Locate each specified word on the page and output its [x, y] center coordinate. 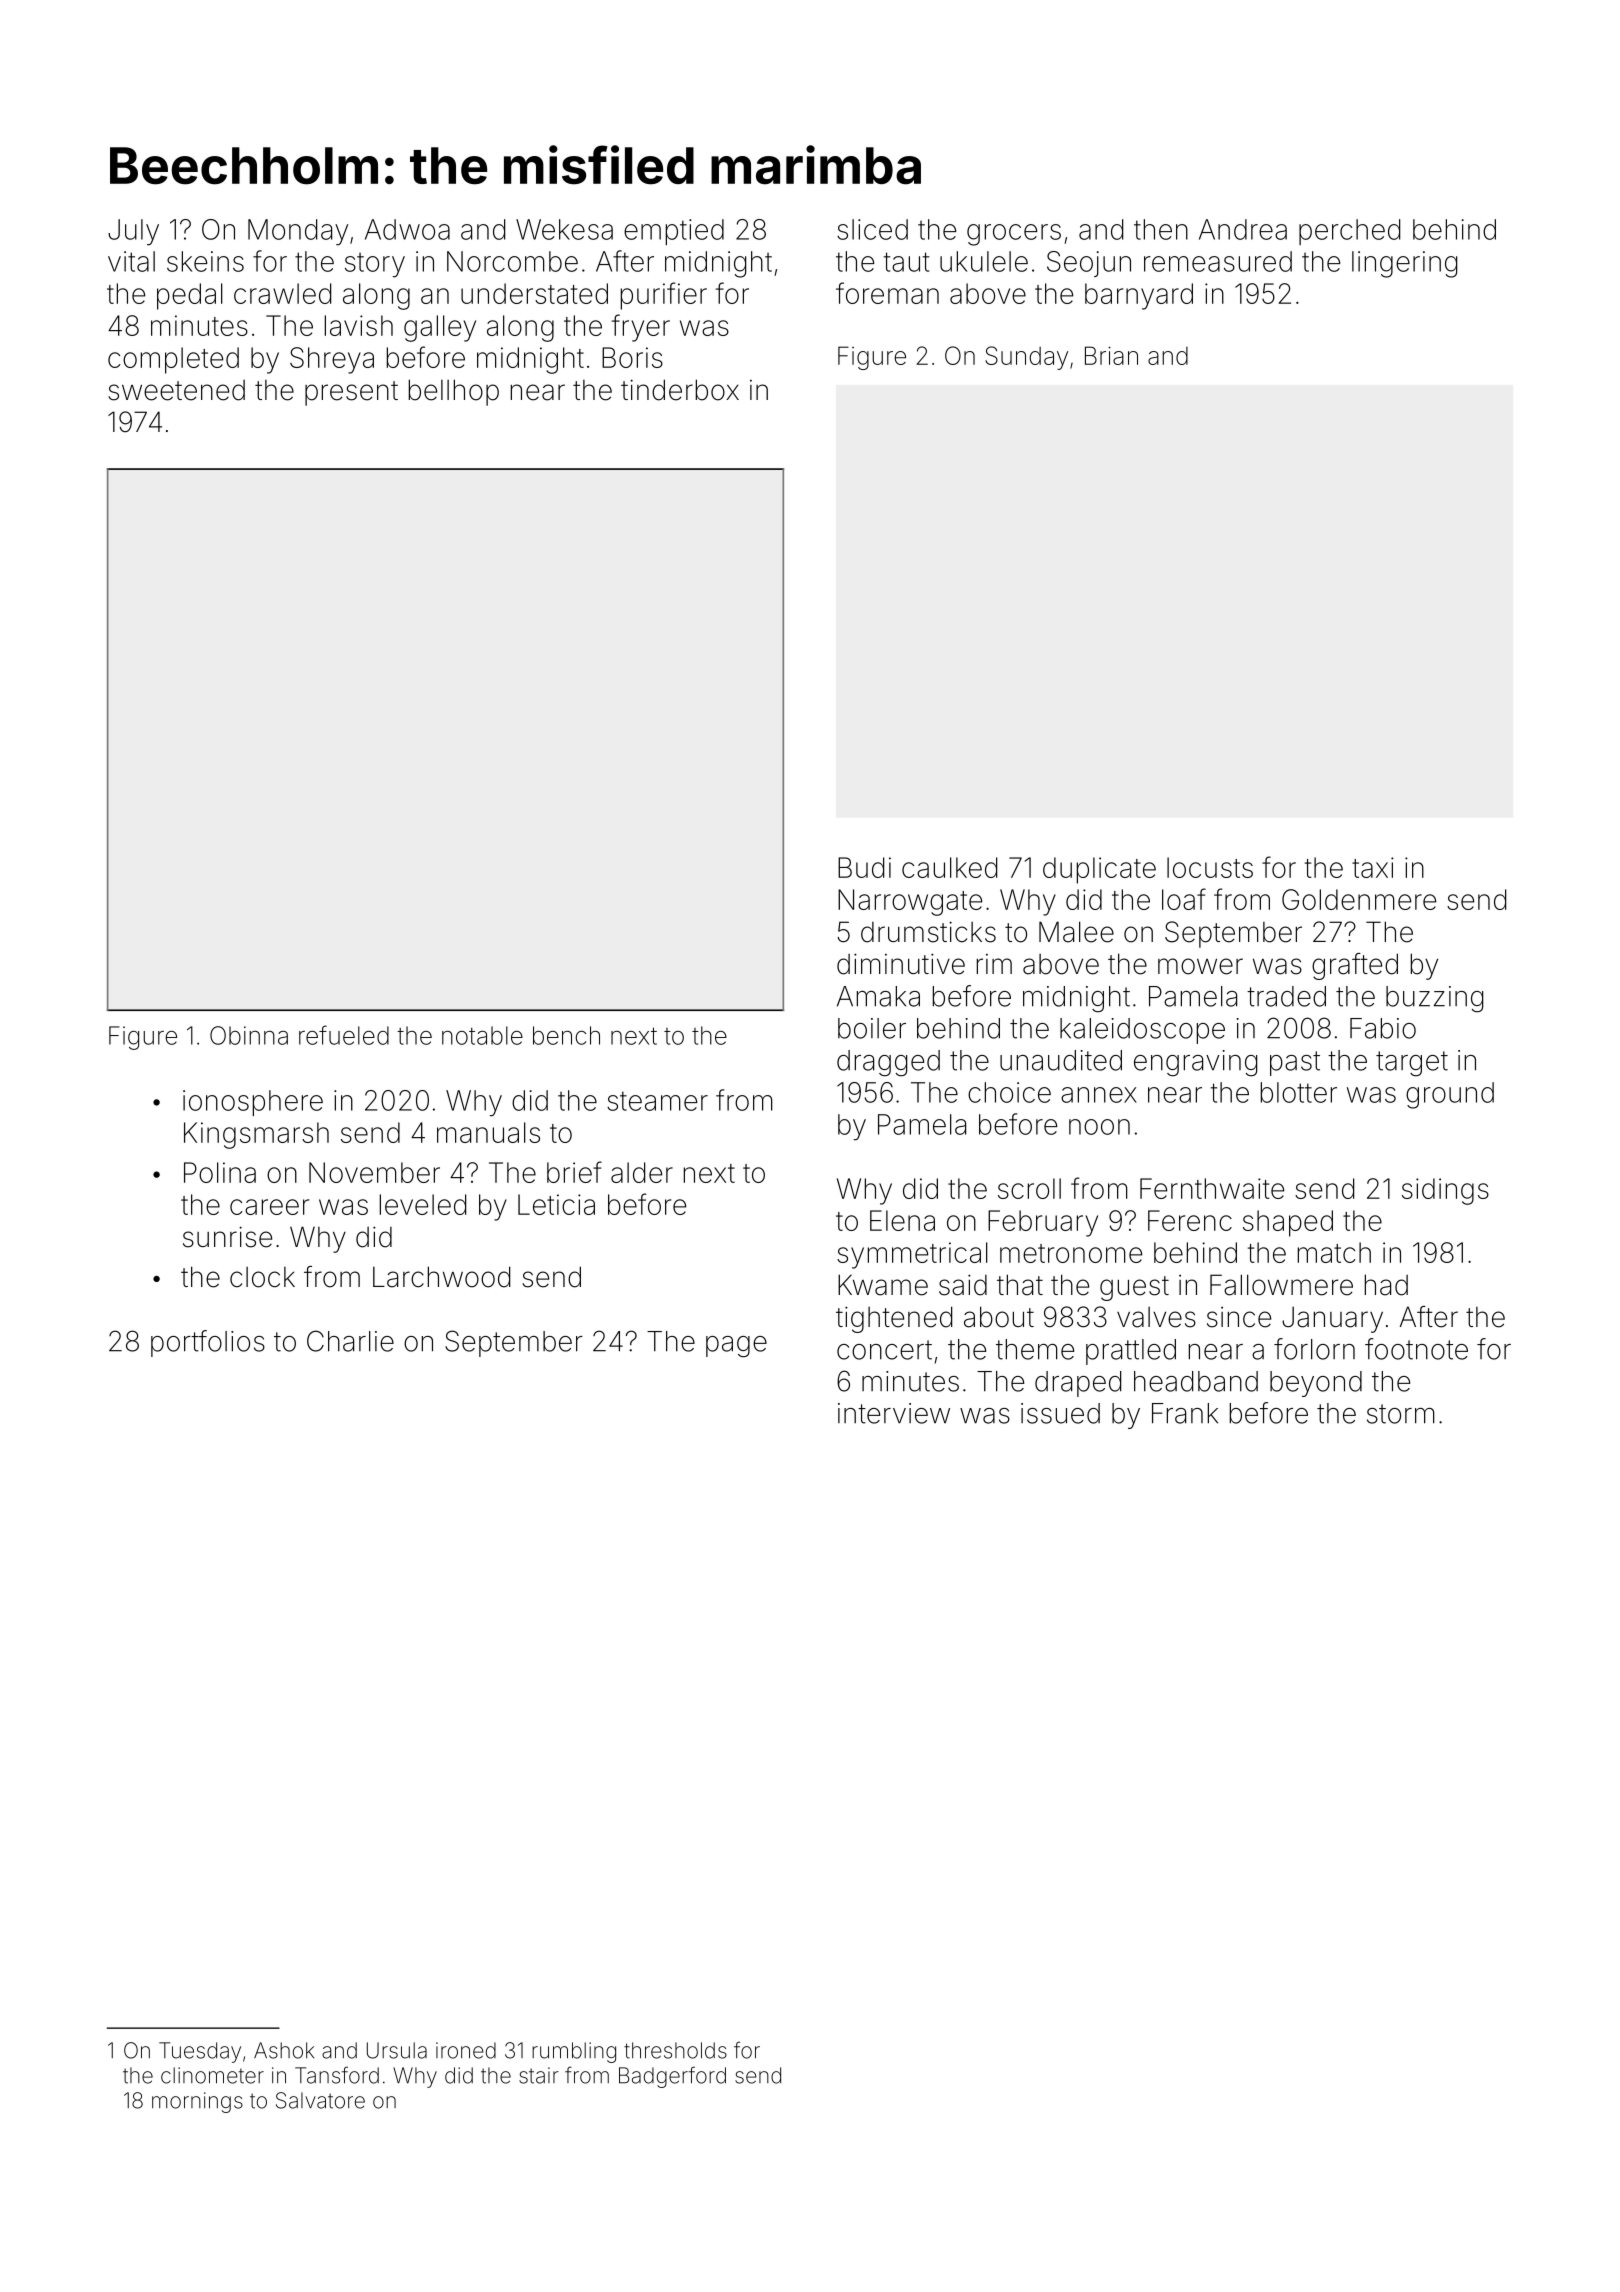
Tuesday [200, 2052]
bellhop [454, 392]
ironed [466, 2050]
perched [1349, 232]
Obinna [249, 1035]
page [736, 1347]
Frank [1185, 1413]
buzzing [1434, 999]
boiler [872, 1028]
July [133, 232]
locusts [1210, 867]
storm [1400, 1414]
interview [894, 1413]
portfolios [208, 1343]
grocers [1014, 235]
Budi [864, 867]
